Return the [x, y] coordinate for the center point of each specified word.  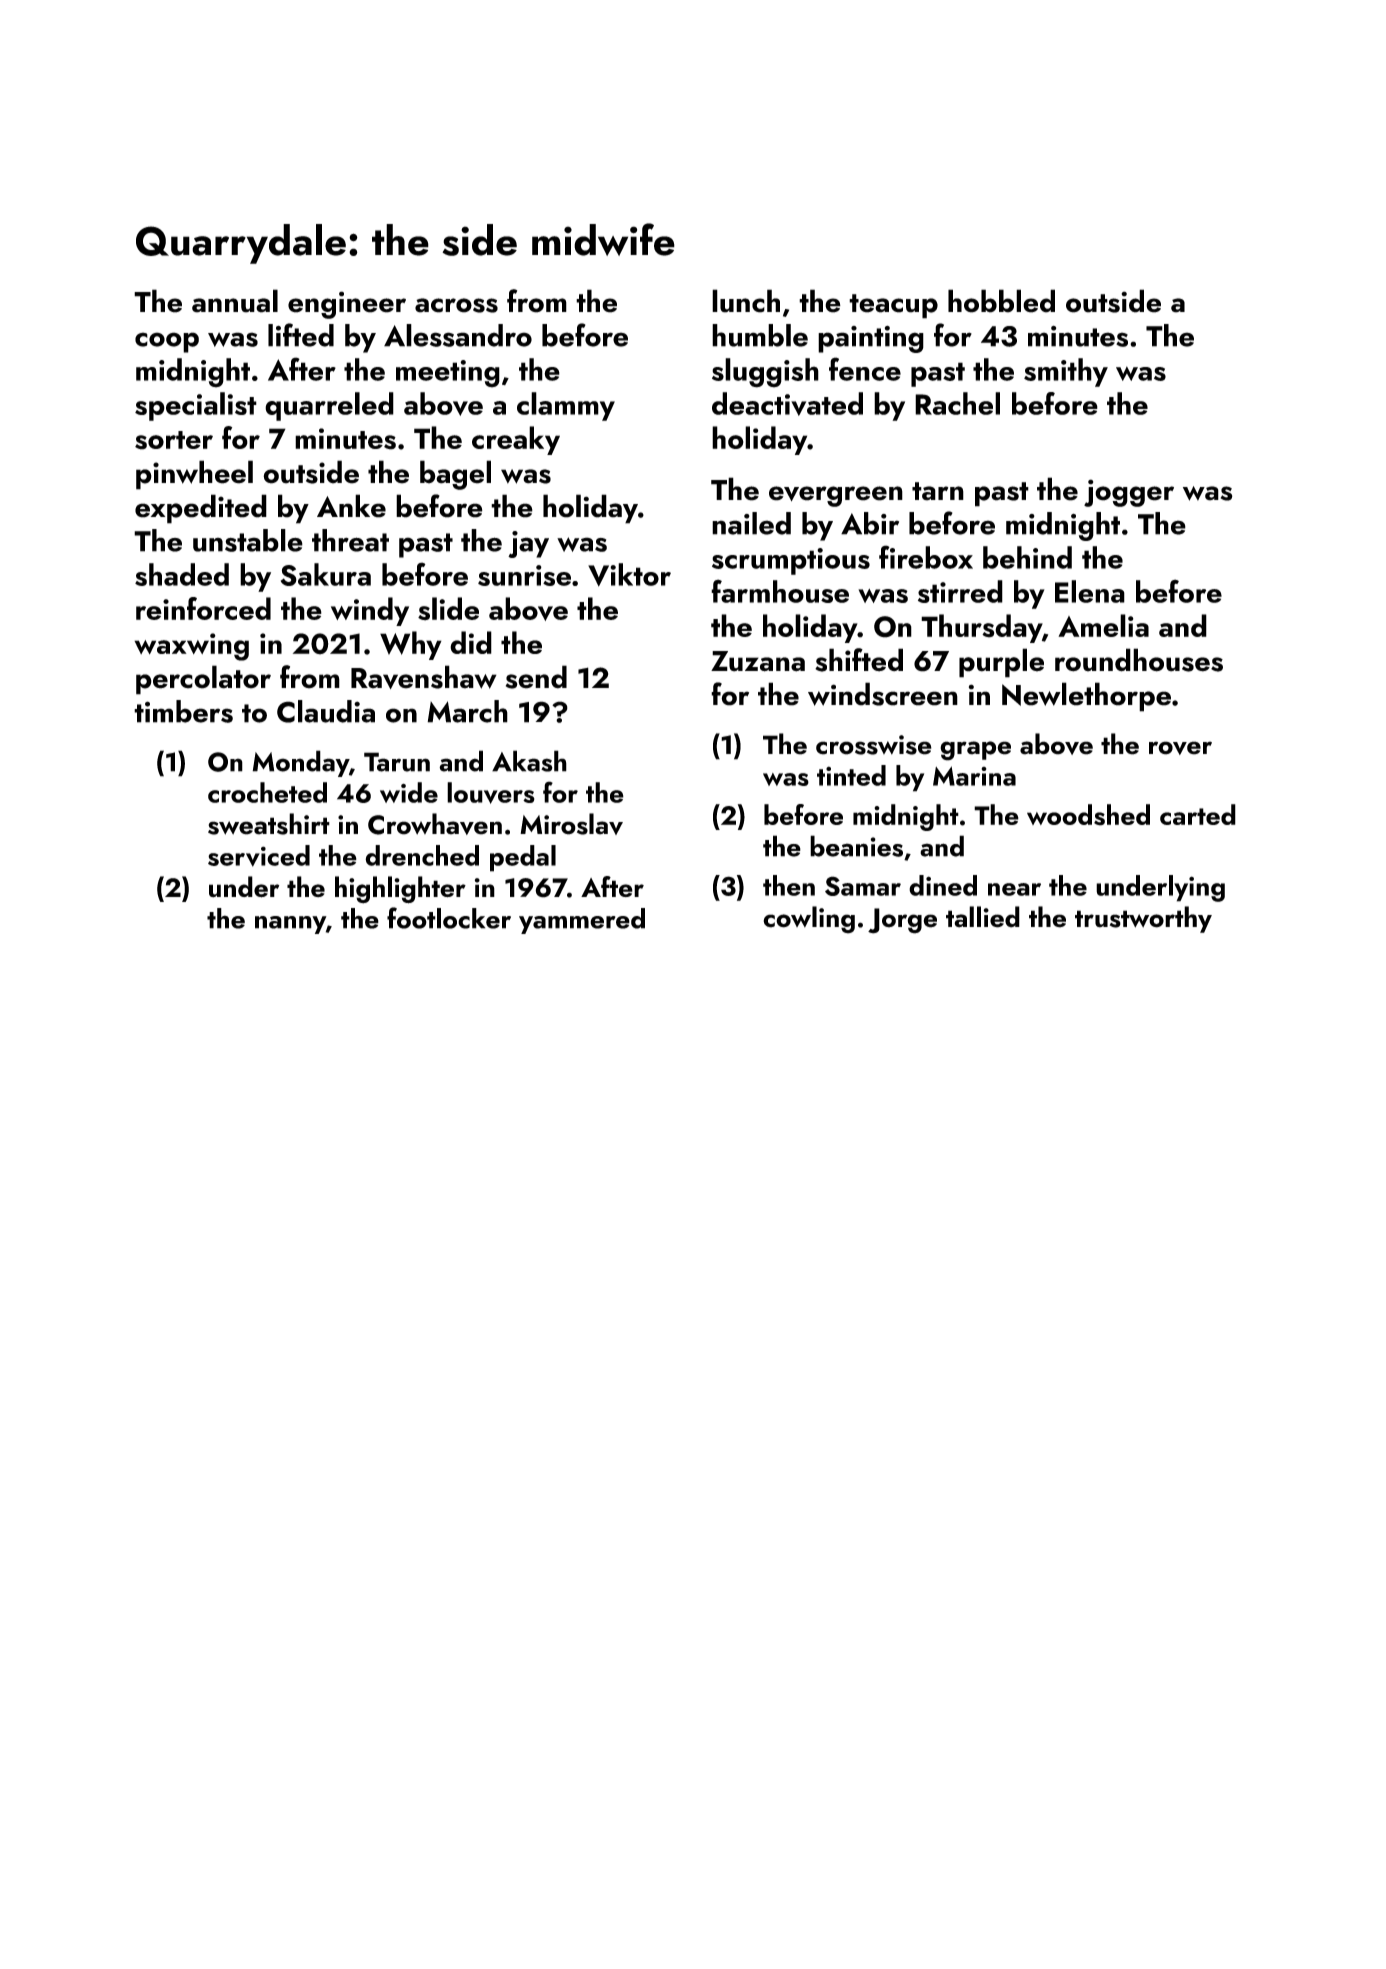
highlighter [400, 890]
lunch [746, 301]
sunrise [524, 575]
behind [1027, 557]
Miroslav [571, 824]
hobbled [1001, 301]
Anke [351, 506]
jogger [1129, 493]
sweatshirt [269, 824]
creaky [516, 440]
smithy [1066, 372]
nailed [751, 523]
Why [411, 645]
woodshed [1088, 815]
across [456, 305]
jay [528, 544]
